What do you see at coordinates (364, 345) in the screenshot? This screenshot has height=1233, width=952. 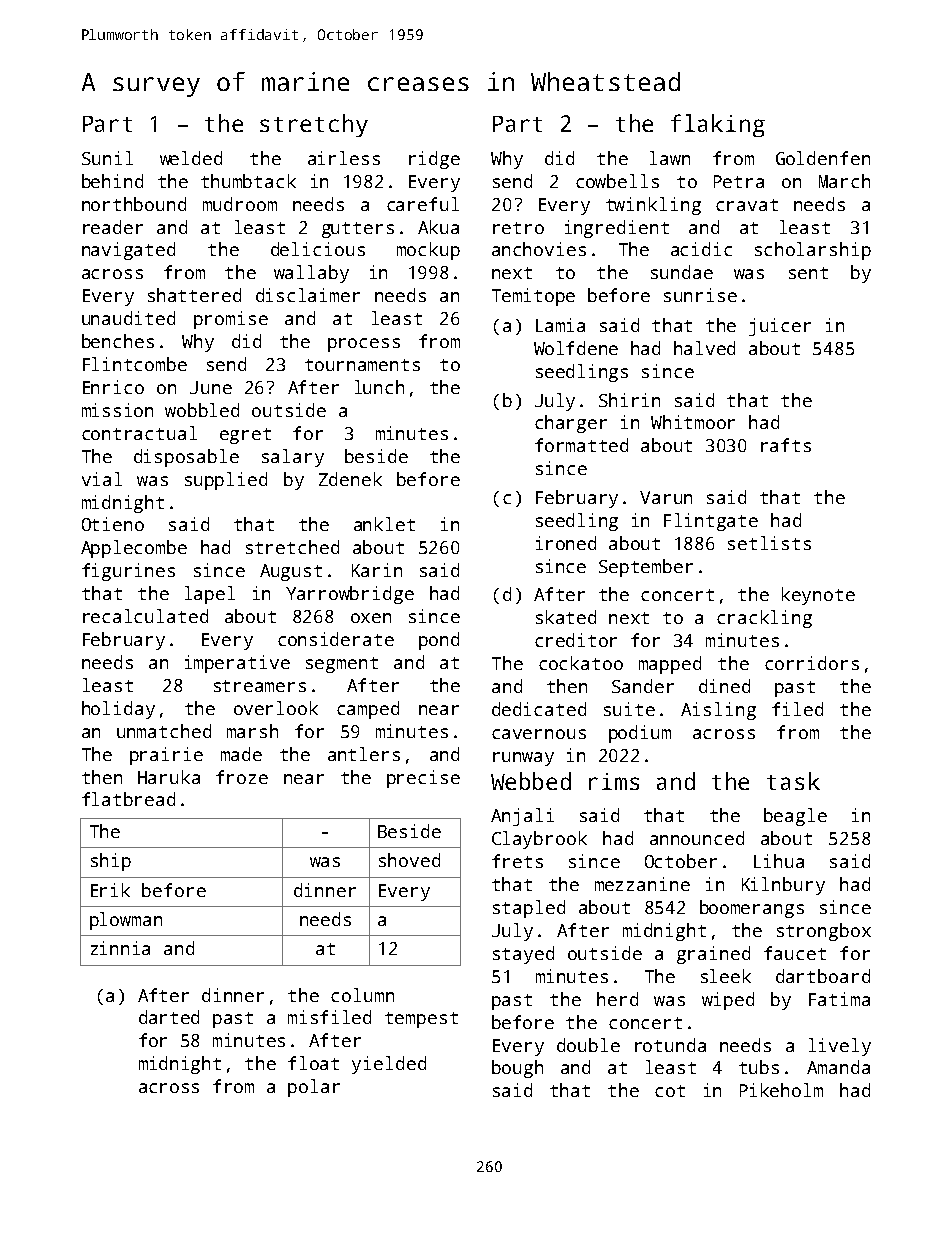 I see `process` at bounding box center [364, 345].
